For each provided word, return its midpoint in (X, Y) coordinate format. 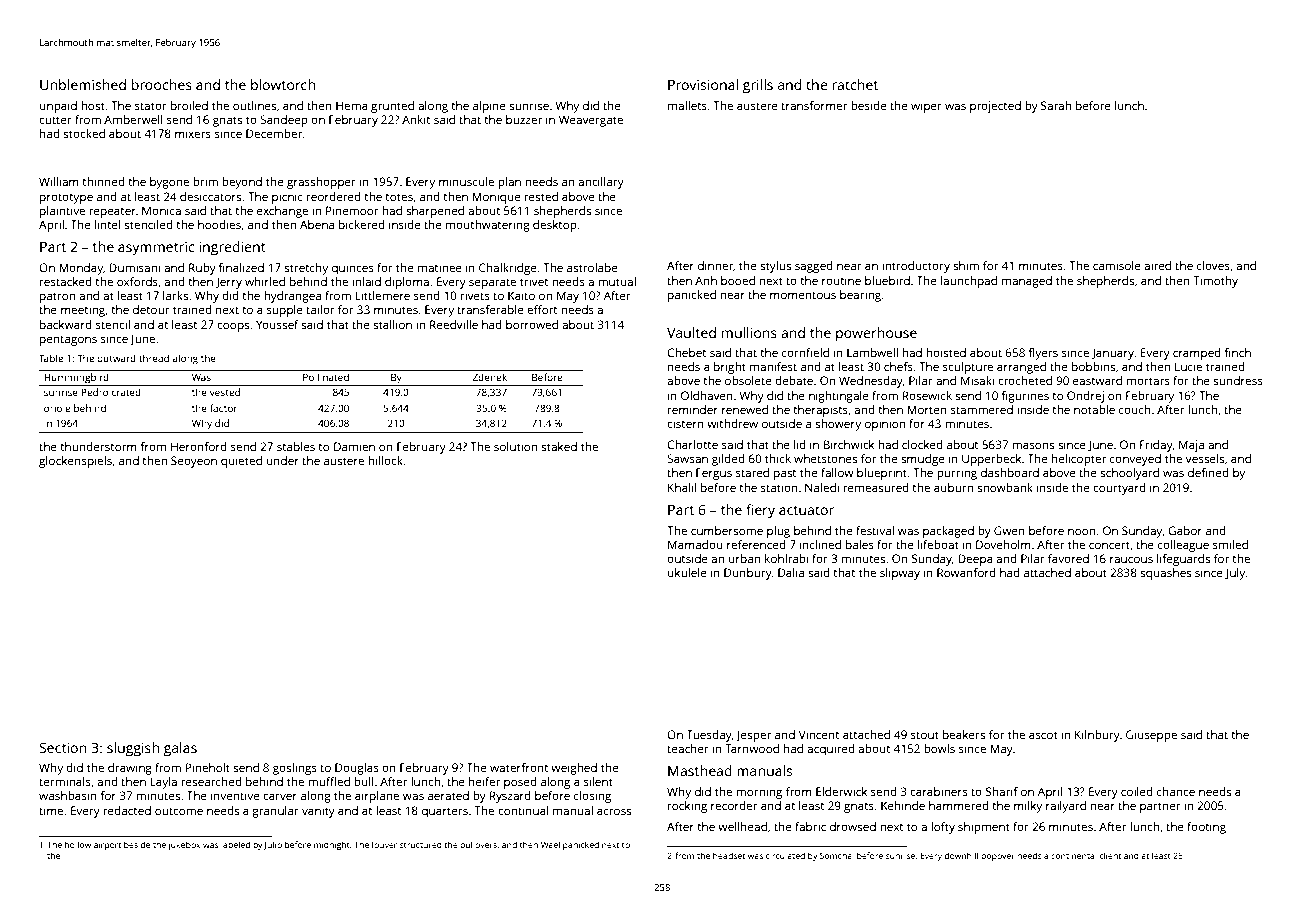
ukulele (687, 572)
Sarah (1056, 105)
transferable (490, 309)
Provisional (703, 84)
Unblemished (83, 84)
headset (729, 855)
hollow (78, 844)
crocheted (1025, 380)
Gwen (1009, 530)
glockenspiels (75, 462)
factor (223, 408)
